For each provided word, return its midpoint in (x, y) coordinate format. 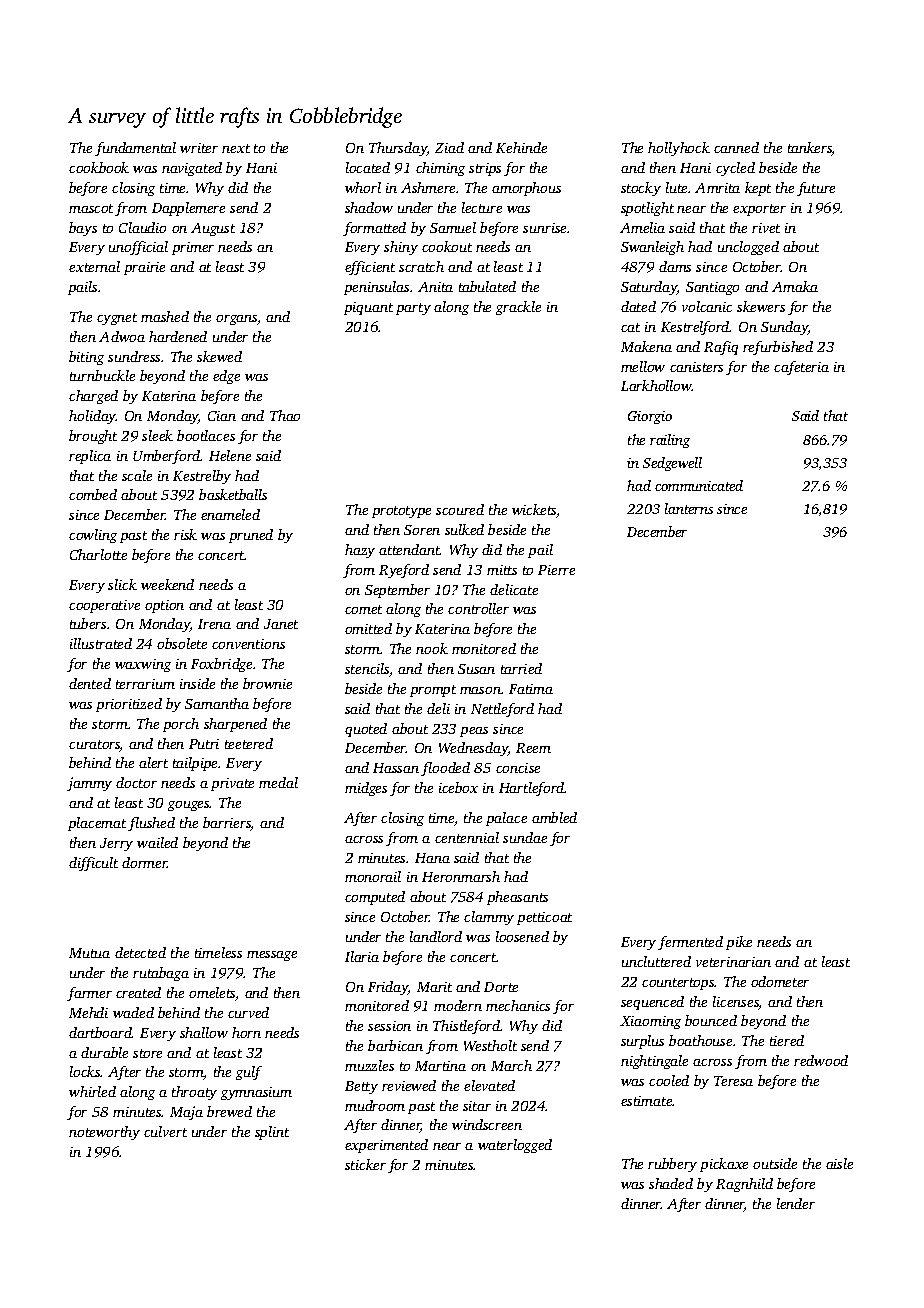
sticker (365, 1164)
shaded (671, 1183)
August (213, 229)
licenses (736, 1003)
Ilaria (362, 956)
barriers (227, 824)
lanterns (689, 508)
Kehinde (521, 147)
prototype (401, 512)
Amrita (717, 188)
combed (93, 494)
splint (272, 1133)
